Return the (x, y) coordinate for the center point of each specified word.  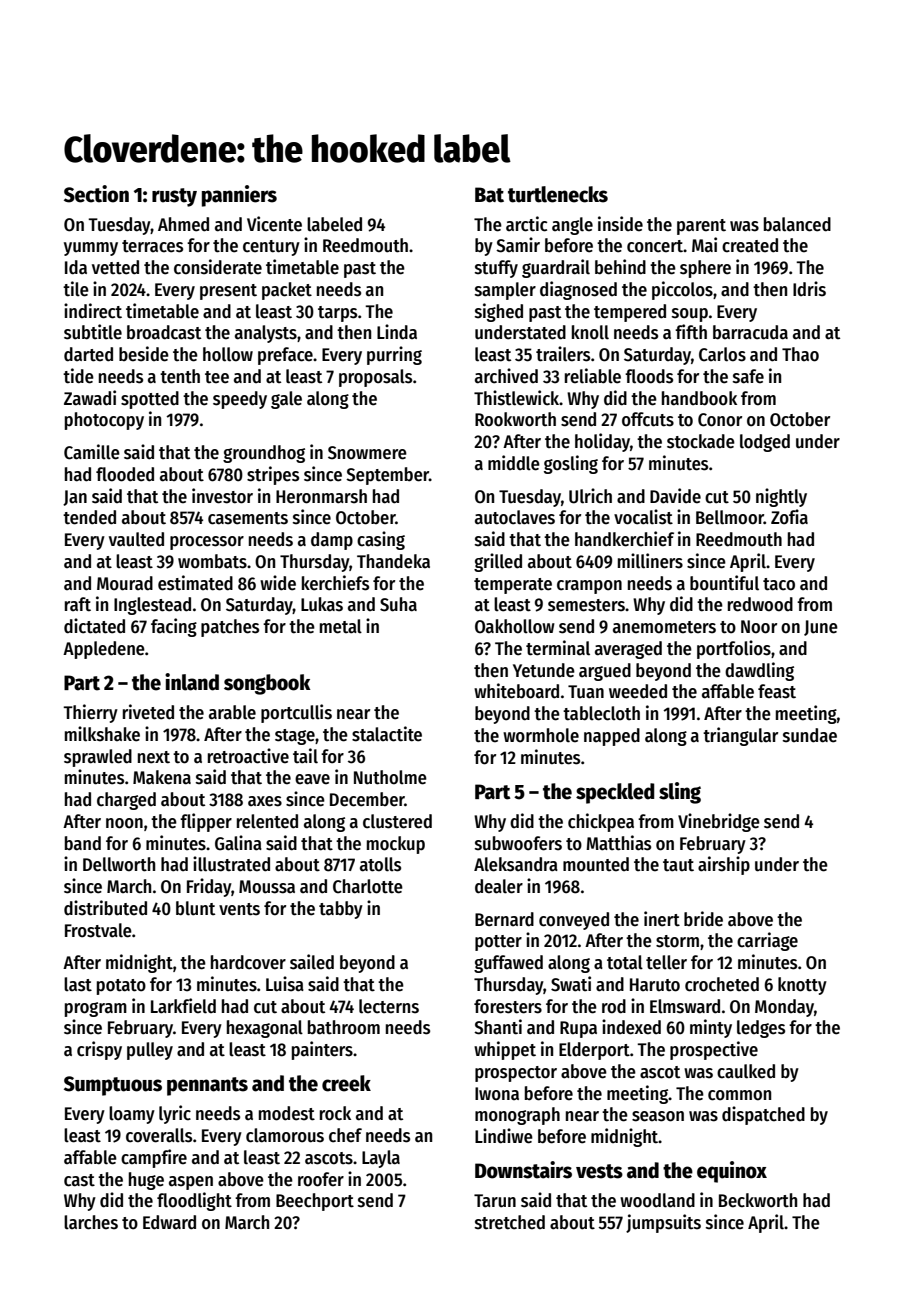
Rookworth (515, 419)
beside (144, 354)
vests (599, 1171)
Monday (784, 1008)
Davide (675, 496)
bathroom (344, 1027)
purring (394, 355)
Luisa (285, 984)
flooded (125, 474)
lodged (765, 443)
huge (146, 1181)
